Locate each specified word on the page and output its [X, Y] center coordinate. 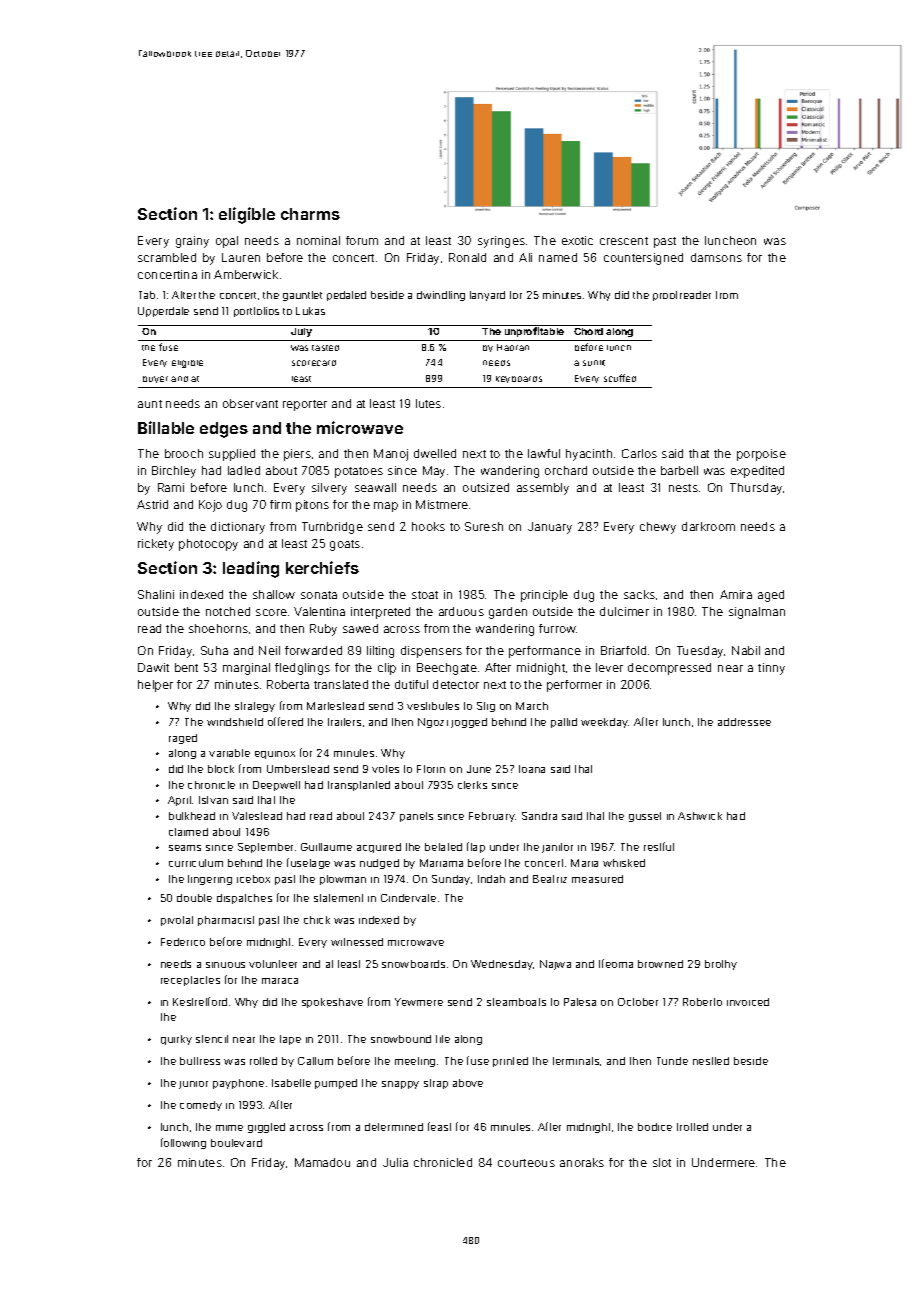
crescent [624, 241]
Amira [736, 594]
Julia [395, 1162]
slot [662, 1162]
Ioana [532, 769]
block [221, 769]
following [183, 1143]
